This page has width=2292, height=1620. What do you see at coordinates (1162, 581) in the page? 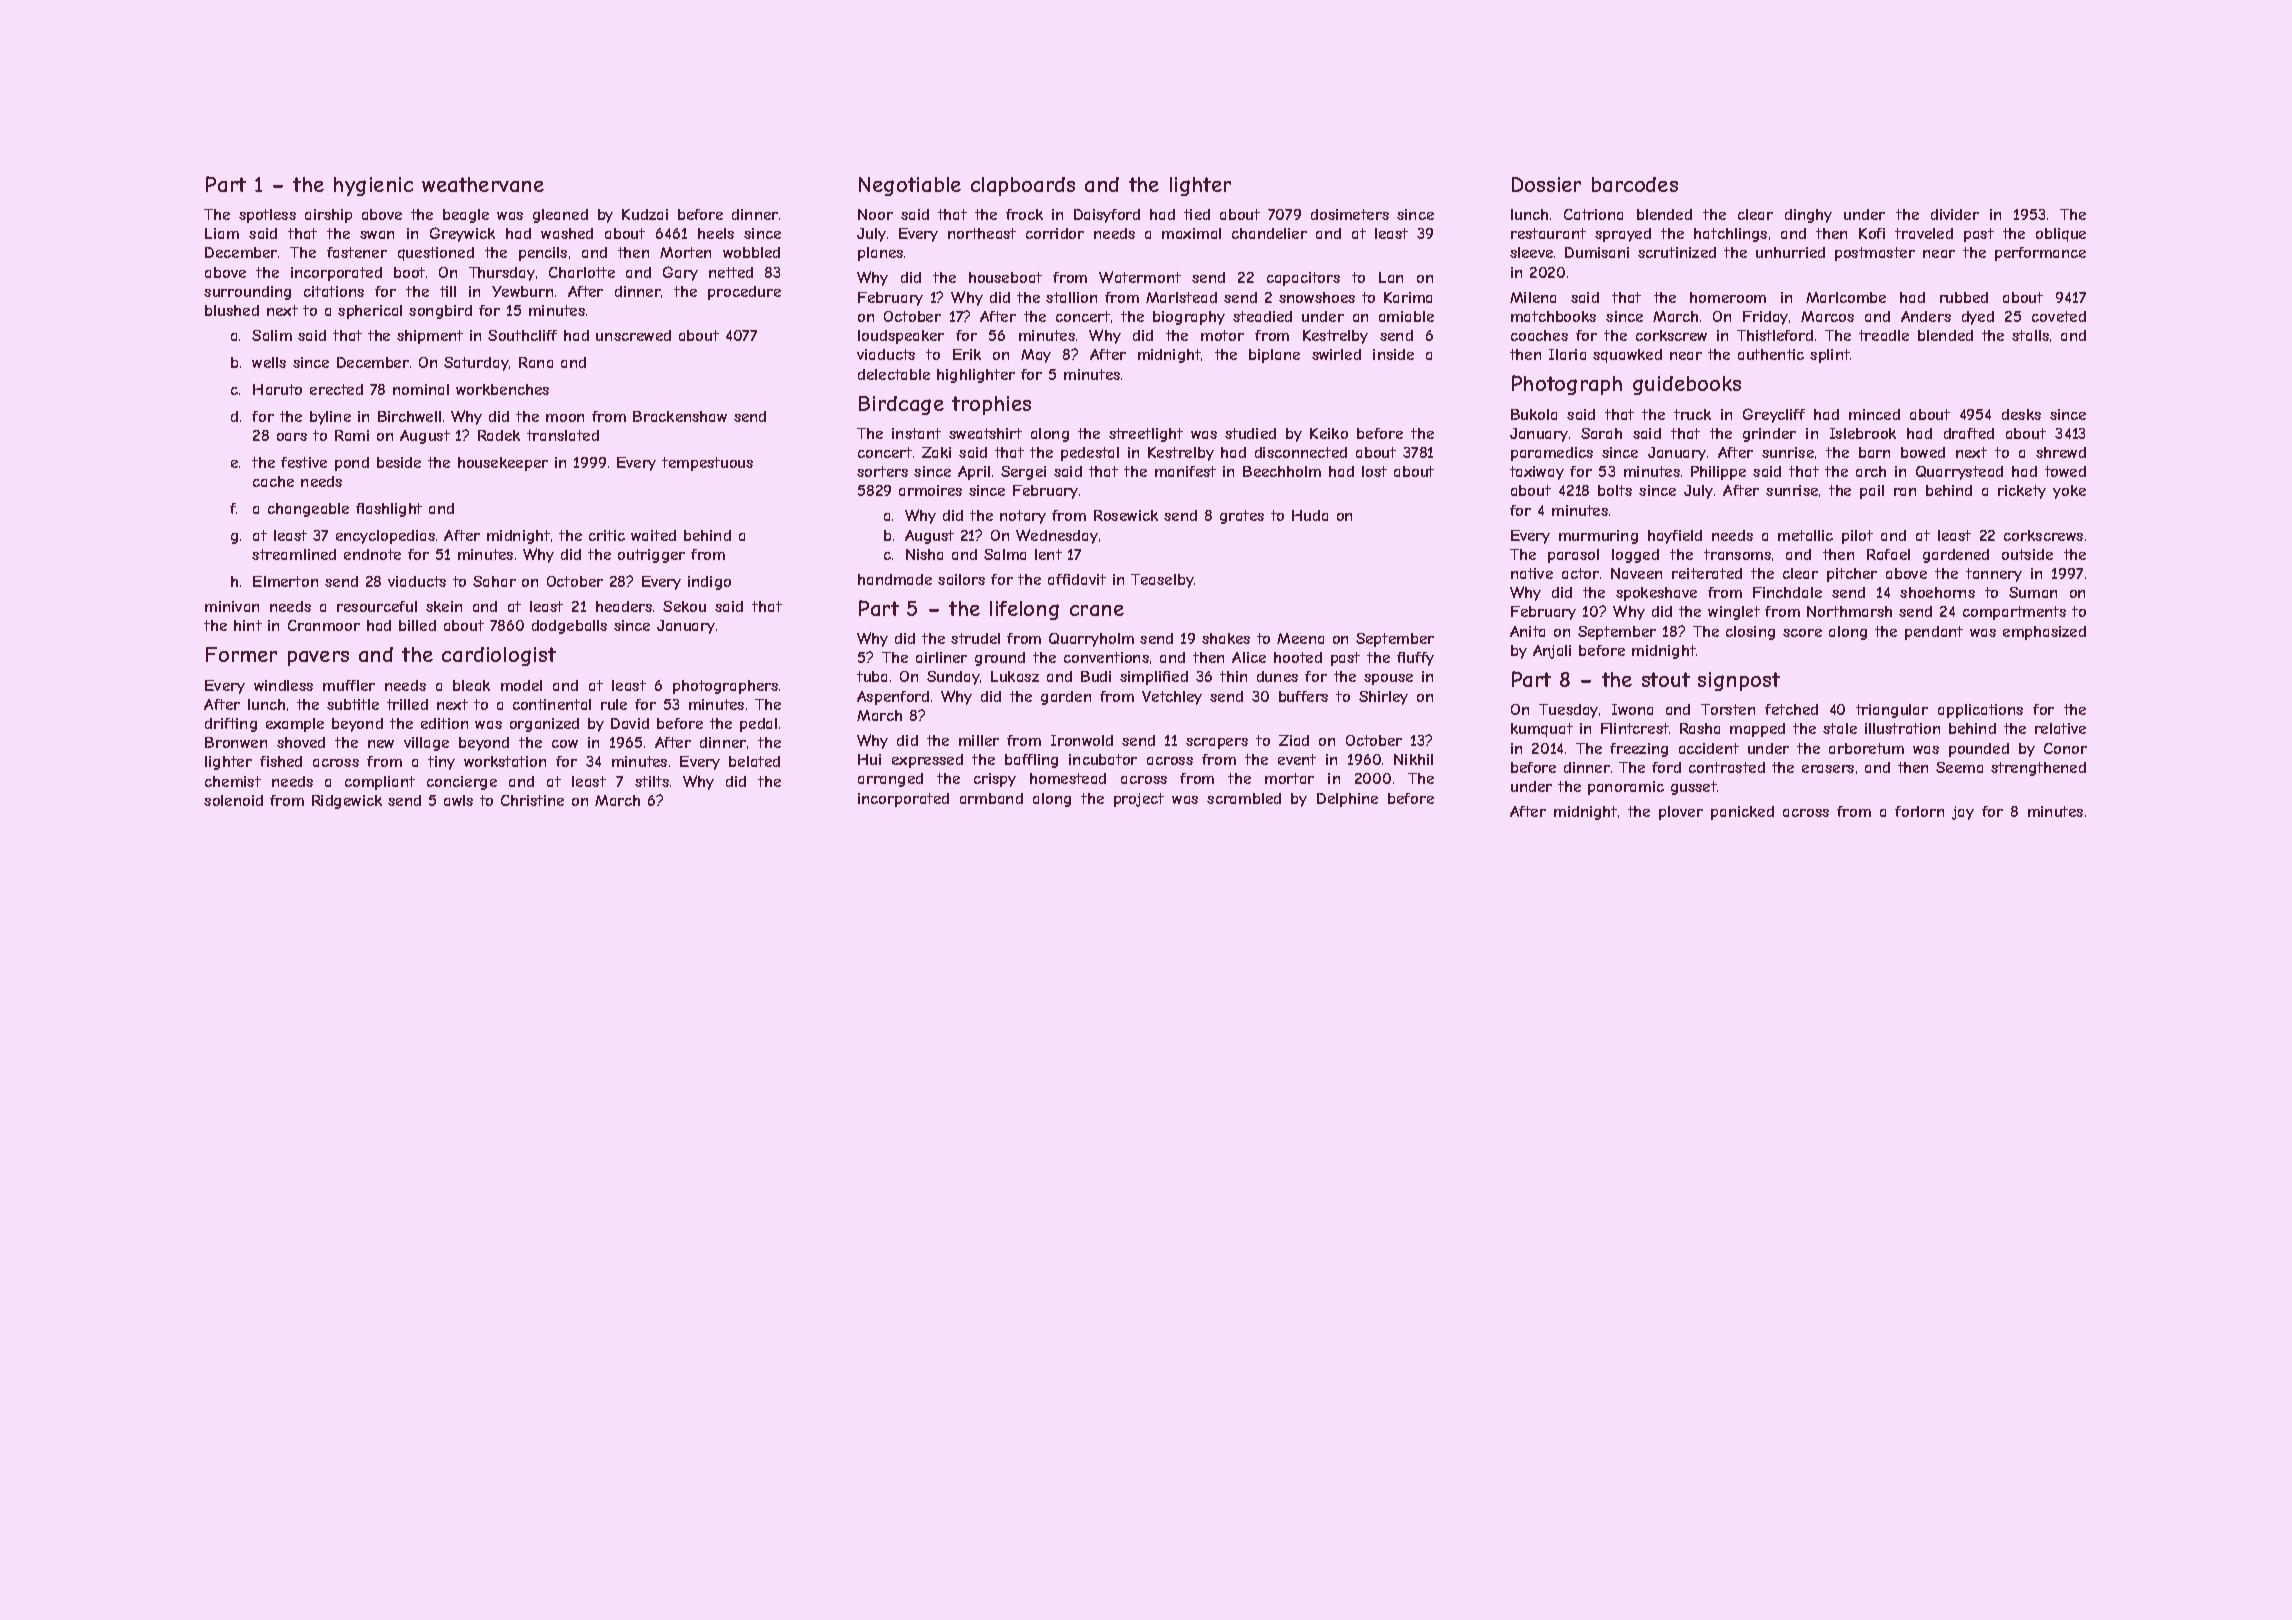
I see `Teaselby` at bounding box center [1162, 581].
